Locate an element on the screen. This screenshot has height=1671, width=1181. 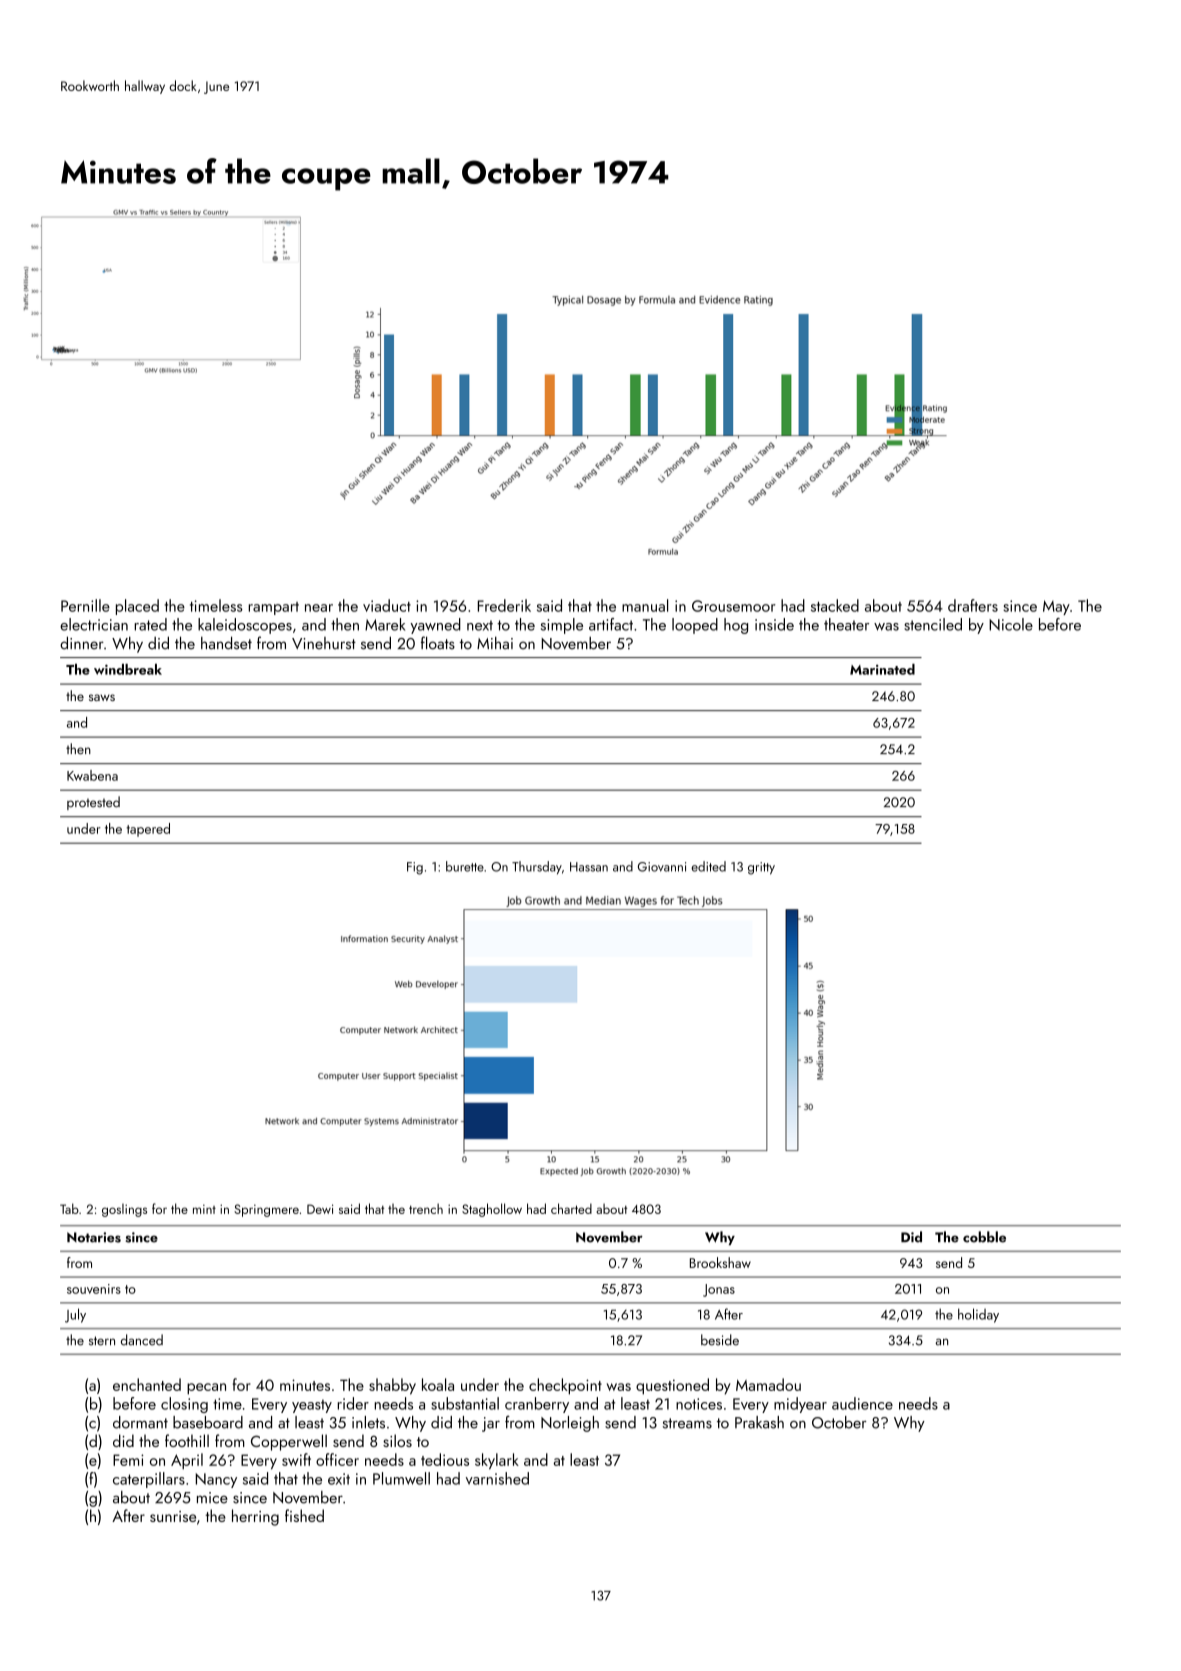
shabby is located at coordinates (392, 1386).
